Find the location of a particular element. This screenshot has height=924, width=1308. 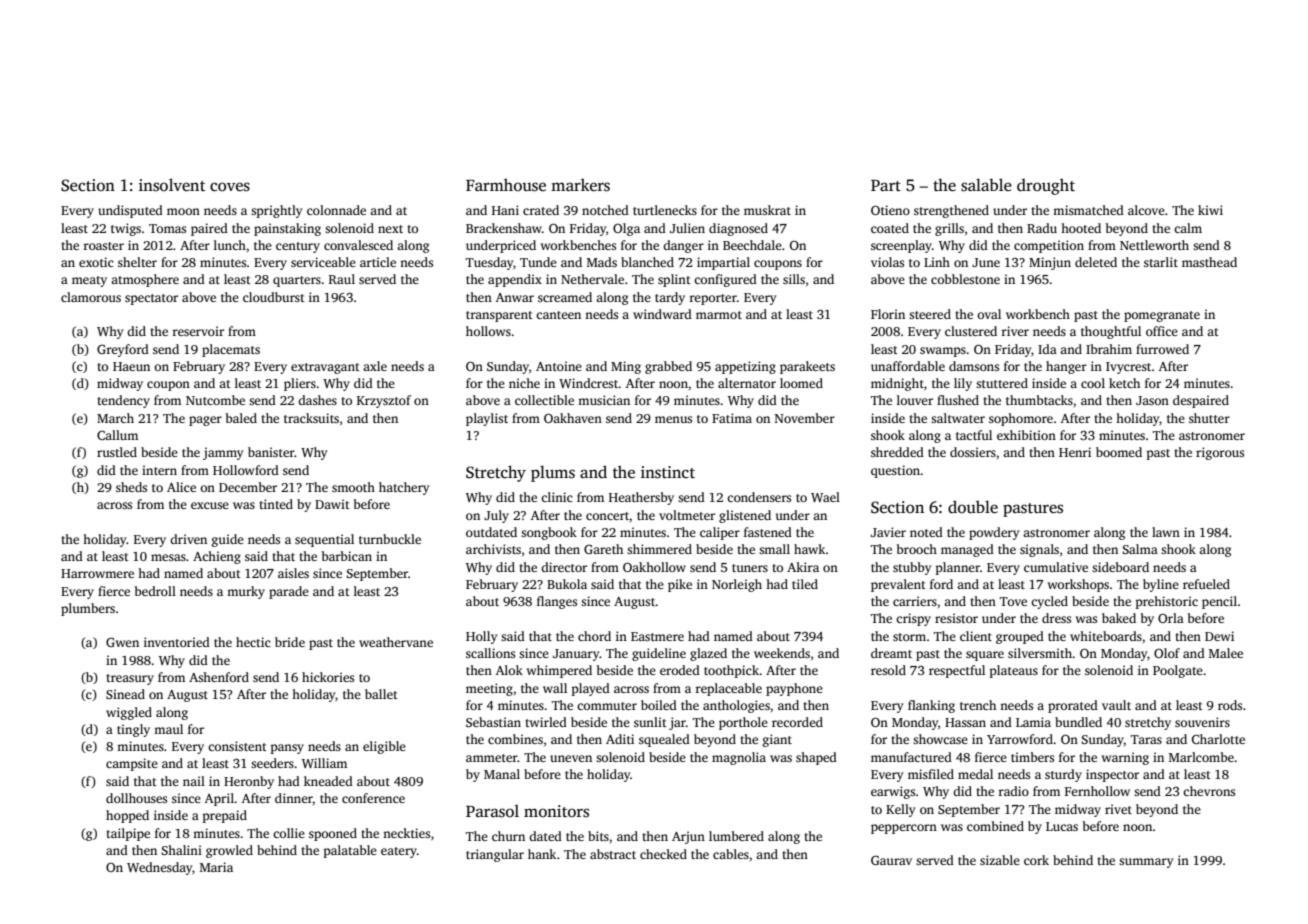

scallions is located at coordinates (490, 653).
